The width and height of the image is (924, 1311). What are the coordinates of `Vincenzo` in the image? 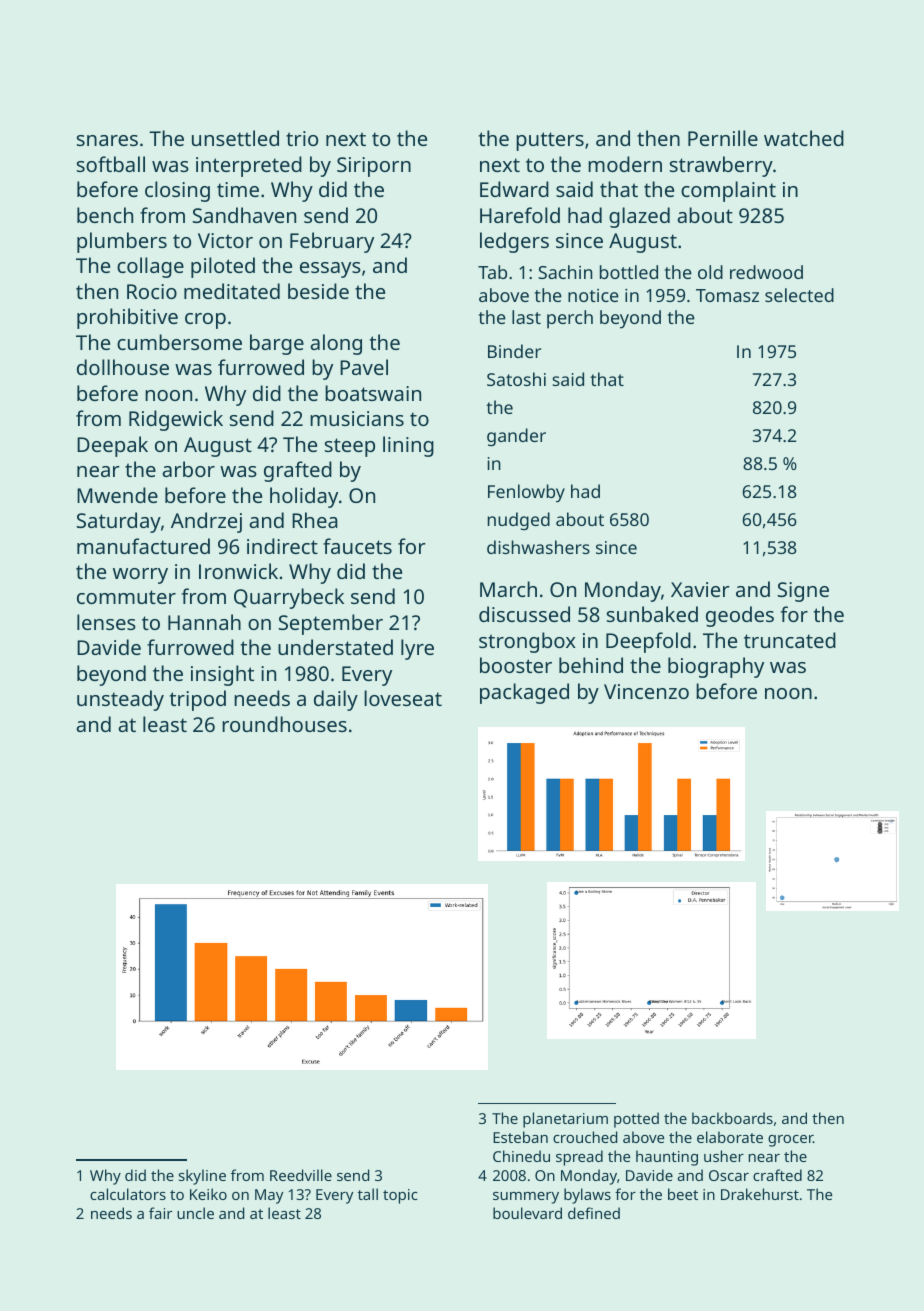 It's located at (646, 691).
